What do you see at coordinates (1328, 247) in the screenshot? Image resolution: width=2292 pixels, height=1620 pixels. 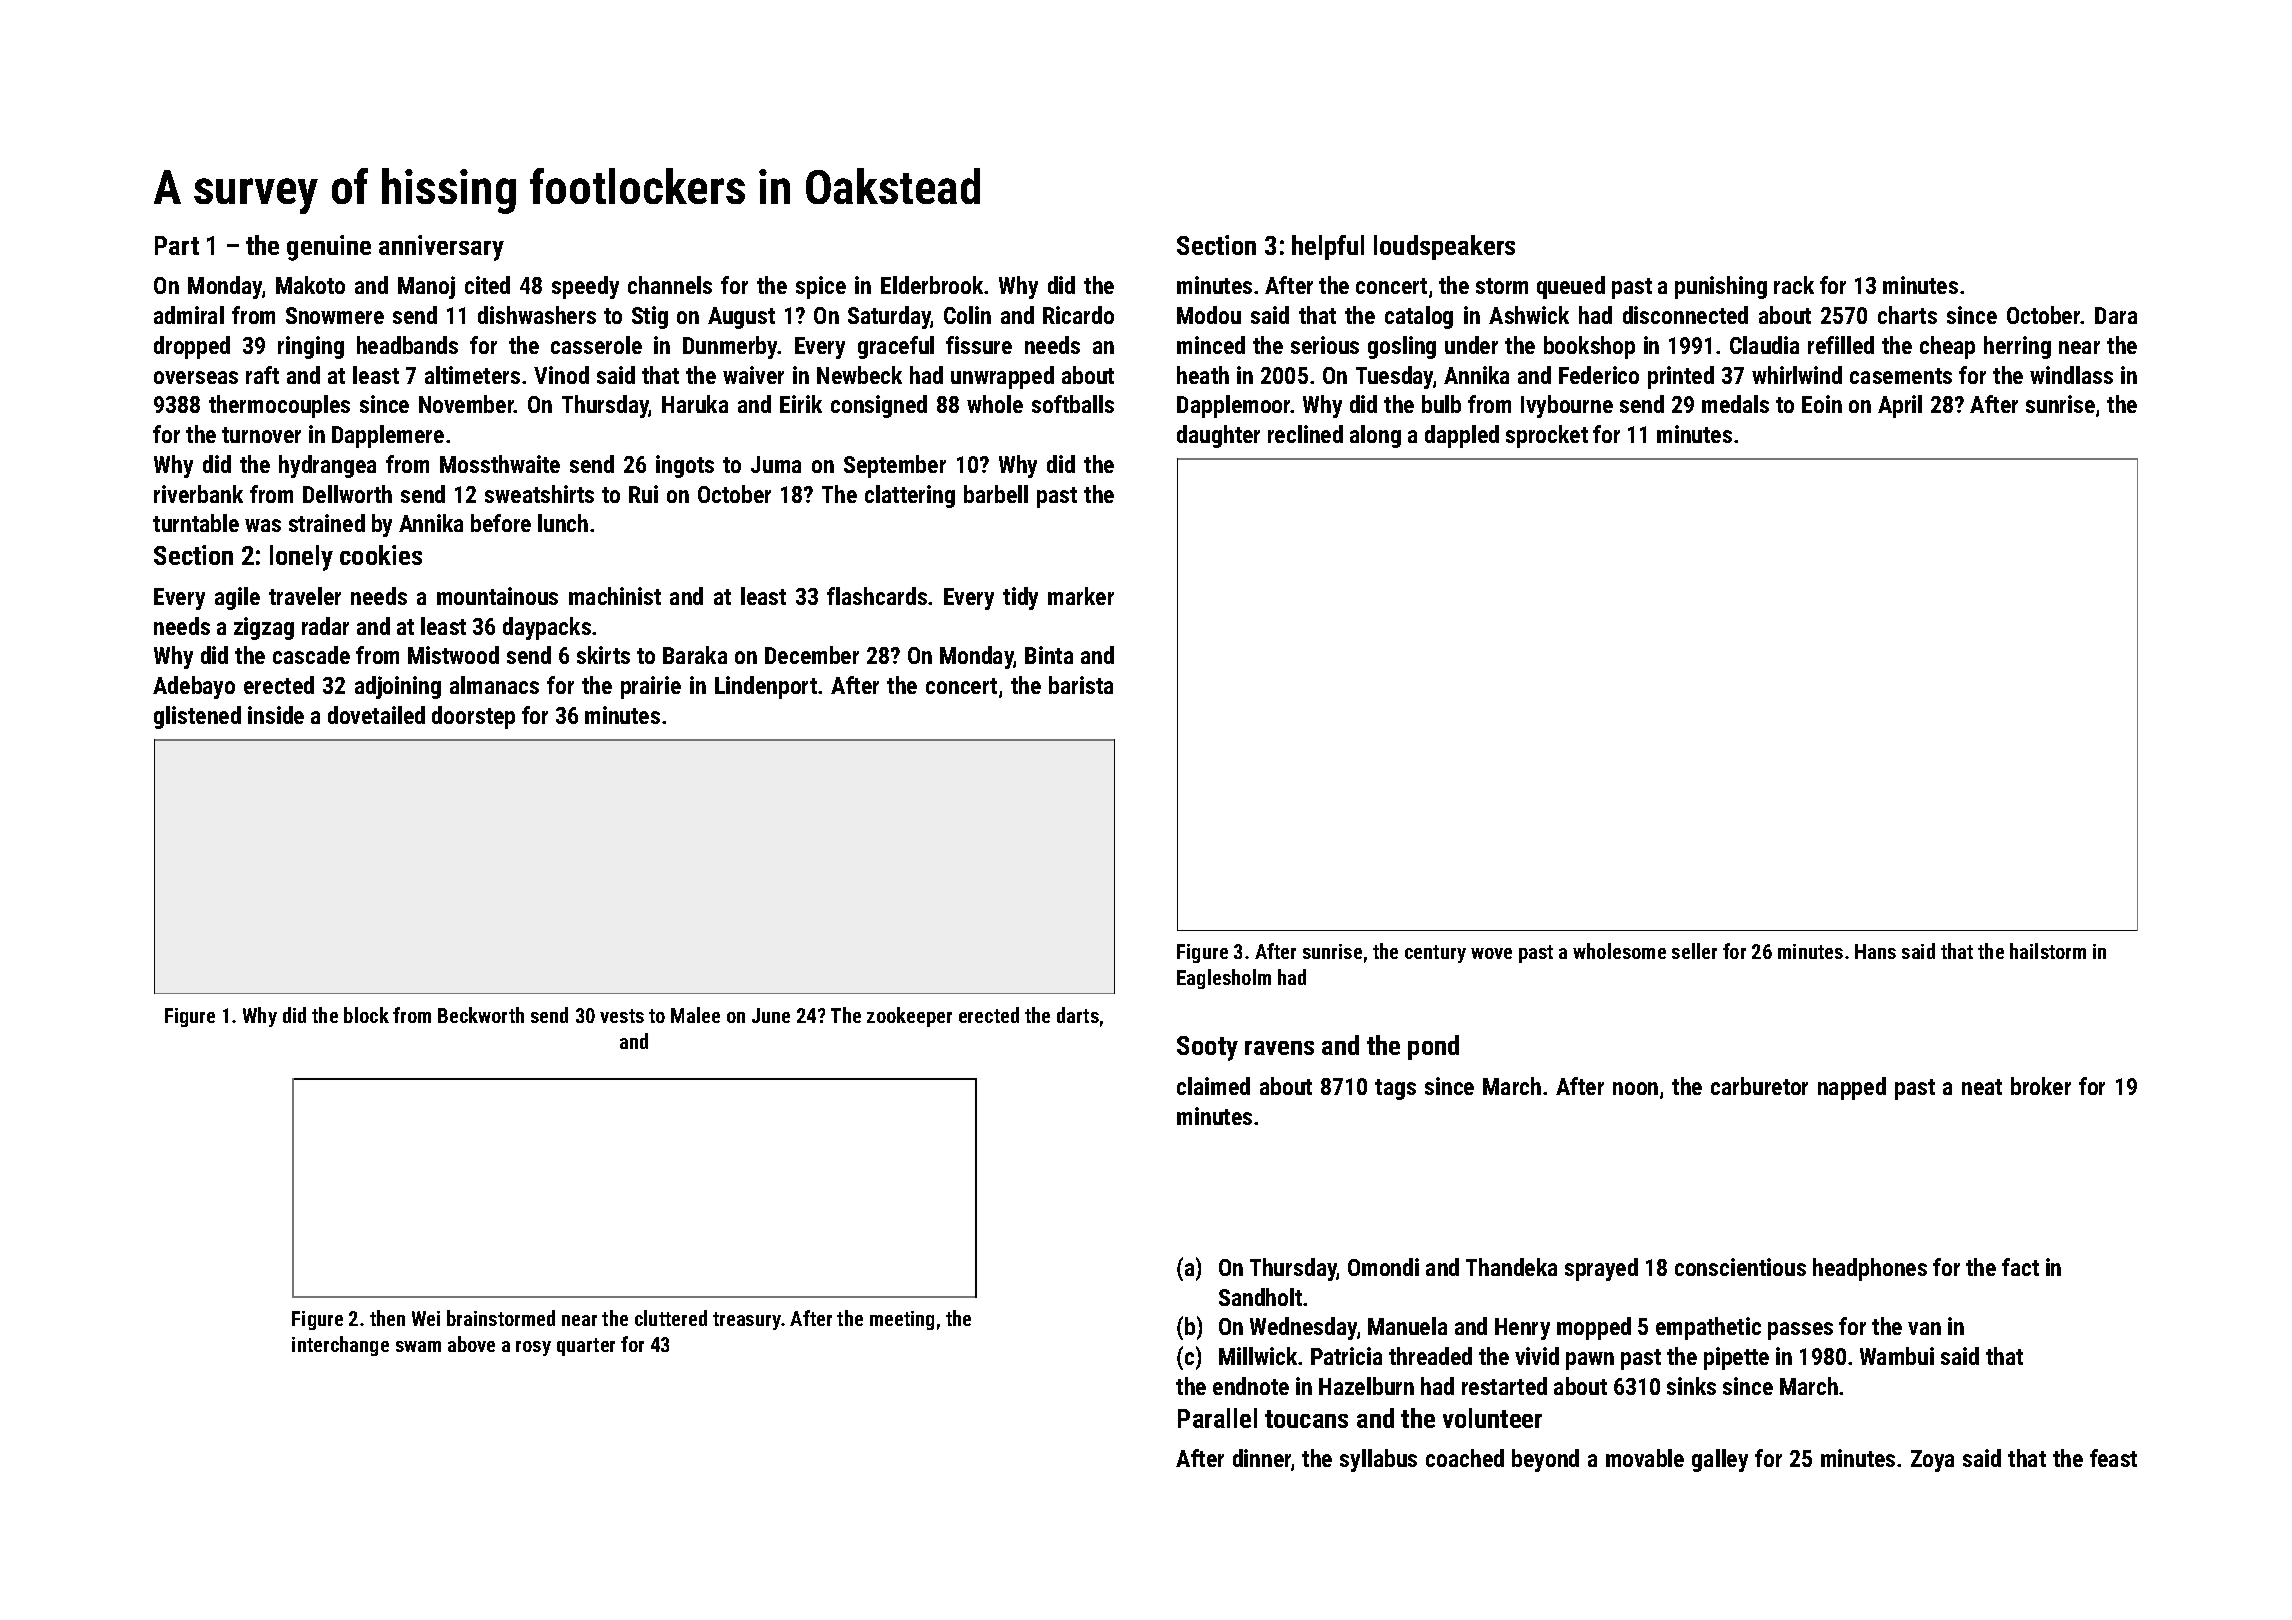 I see `helpful` at bounding box center [1328, 247].
